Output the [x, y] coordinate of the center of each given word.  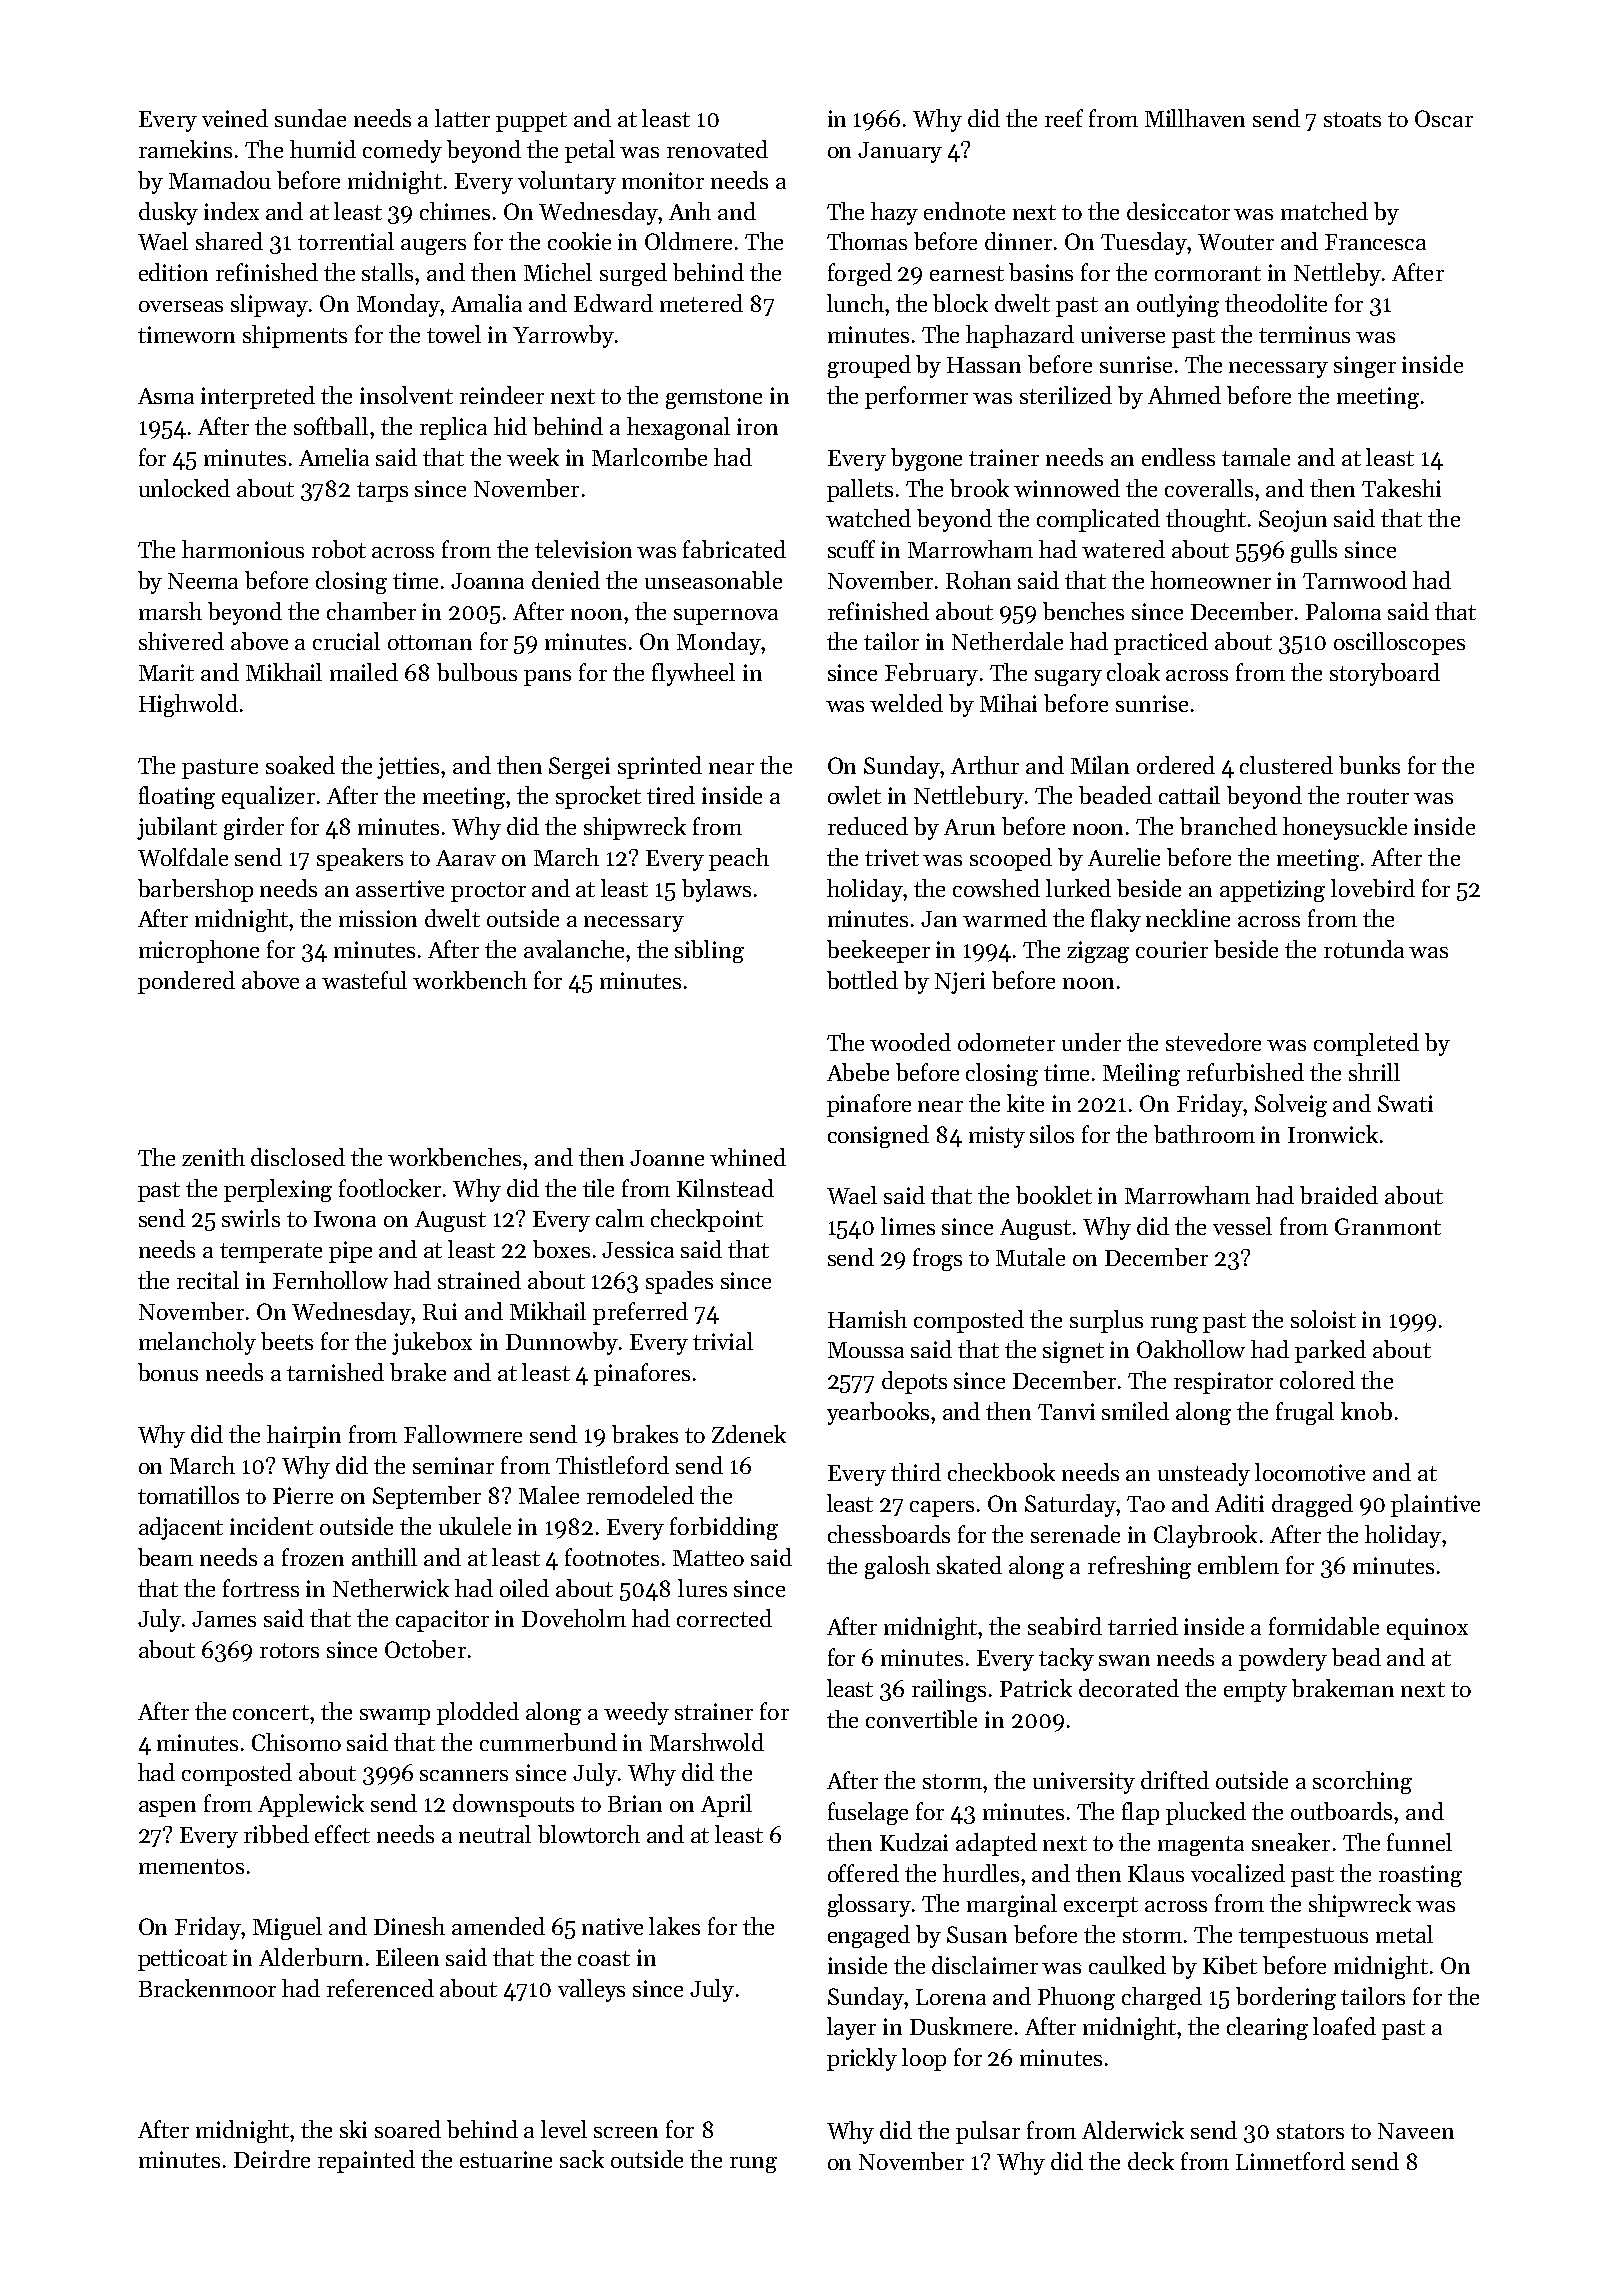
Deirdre [272, 2159]
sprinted [660, 767]
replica [453, 428]
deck [1151, 2161]
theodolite [1276, 303]
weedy [636, 1713]
